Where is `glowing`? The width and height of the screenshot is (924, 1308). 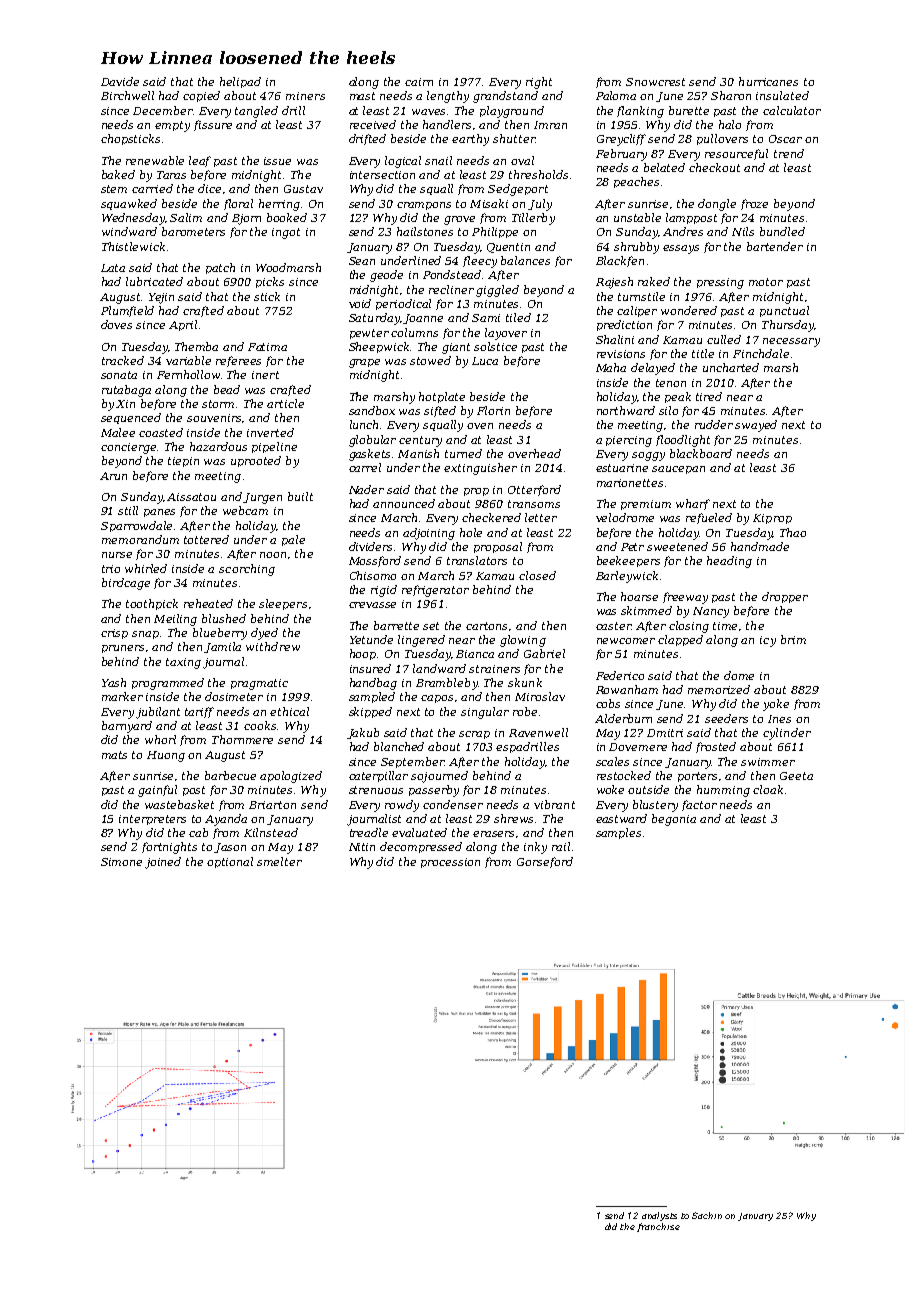
glowing is located at coordinates (523, 641).
